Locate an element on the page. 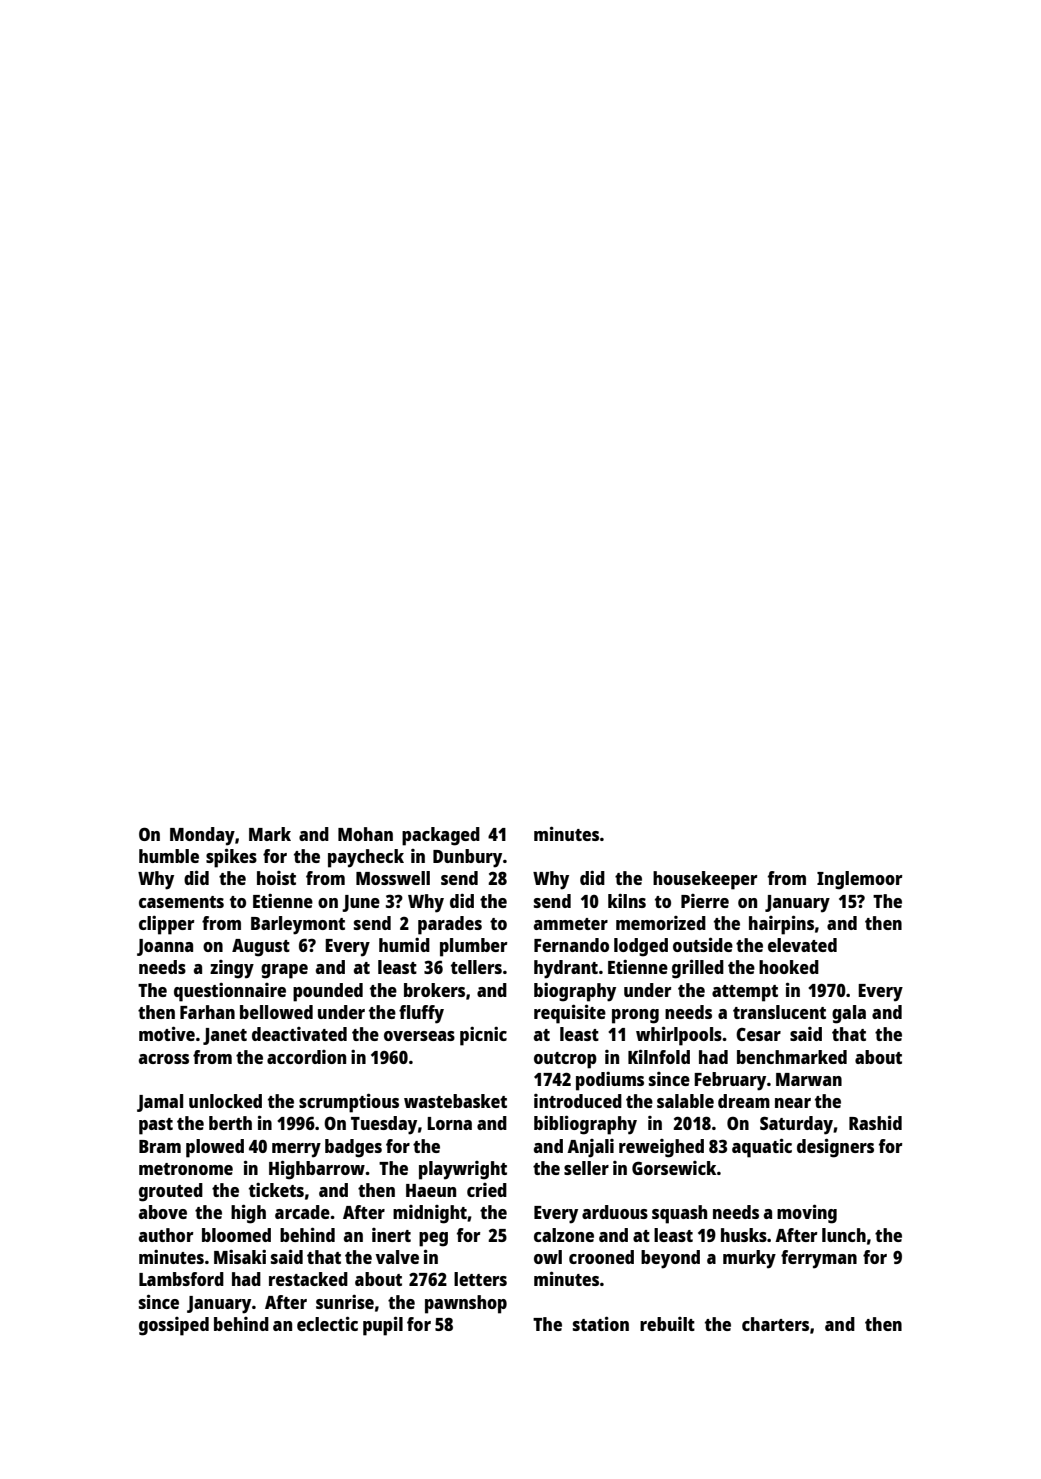  Inglemoor is located at coordinates (859, 880).
